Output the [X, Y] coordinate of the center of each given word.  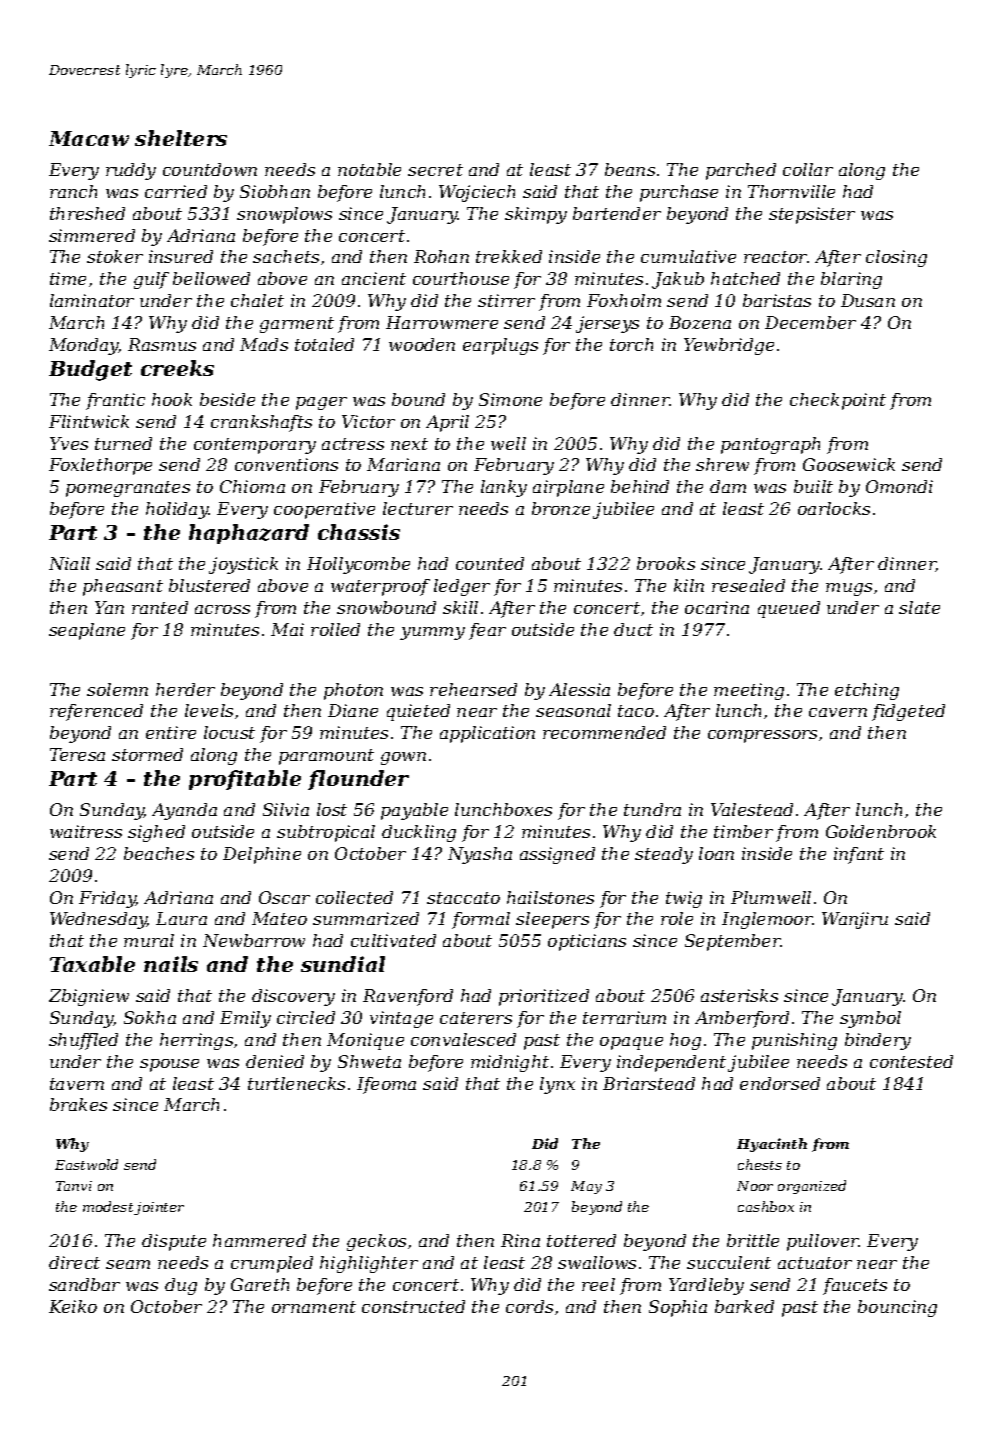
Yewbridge [729, 346]
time [68, 278]
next [409, 444]
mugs [849, 589]
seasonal [573, 710]
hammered [259, 1240]
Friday [107, 899]
